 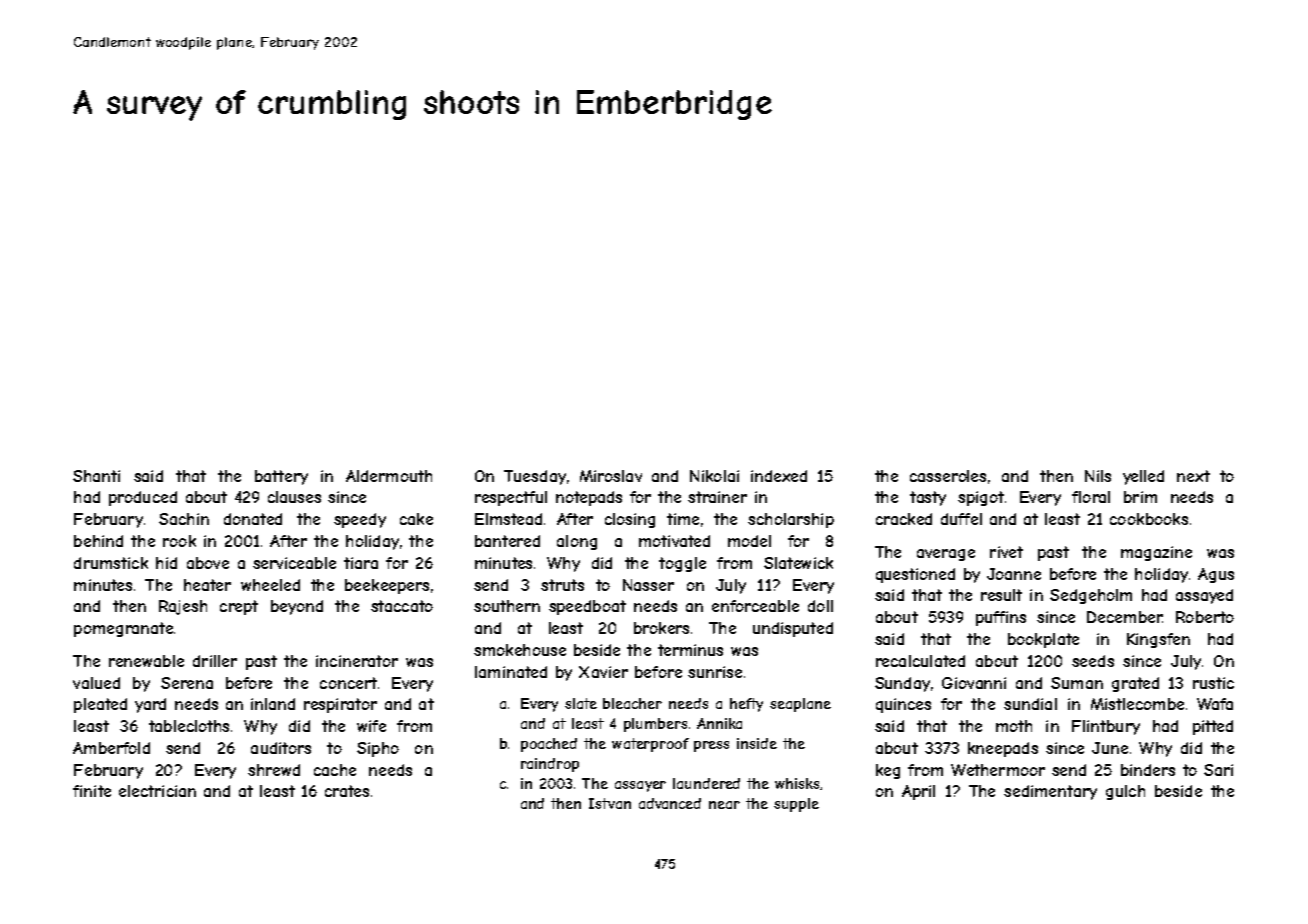 What do you see at coordinates (1098, 476) in the image?
I see `Nils` at bounding box center [1098, 476].
